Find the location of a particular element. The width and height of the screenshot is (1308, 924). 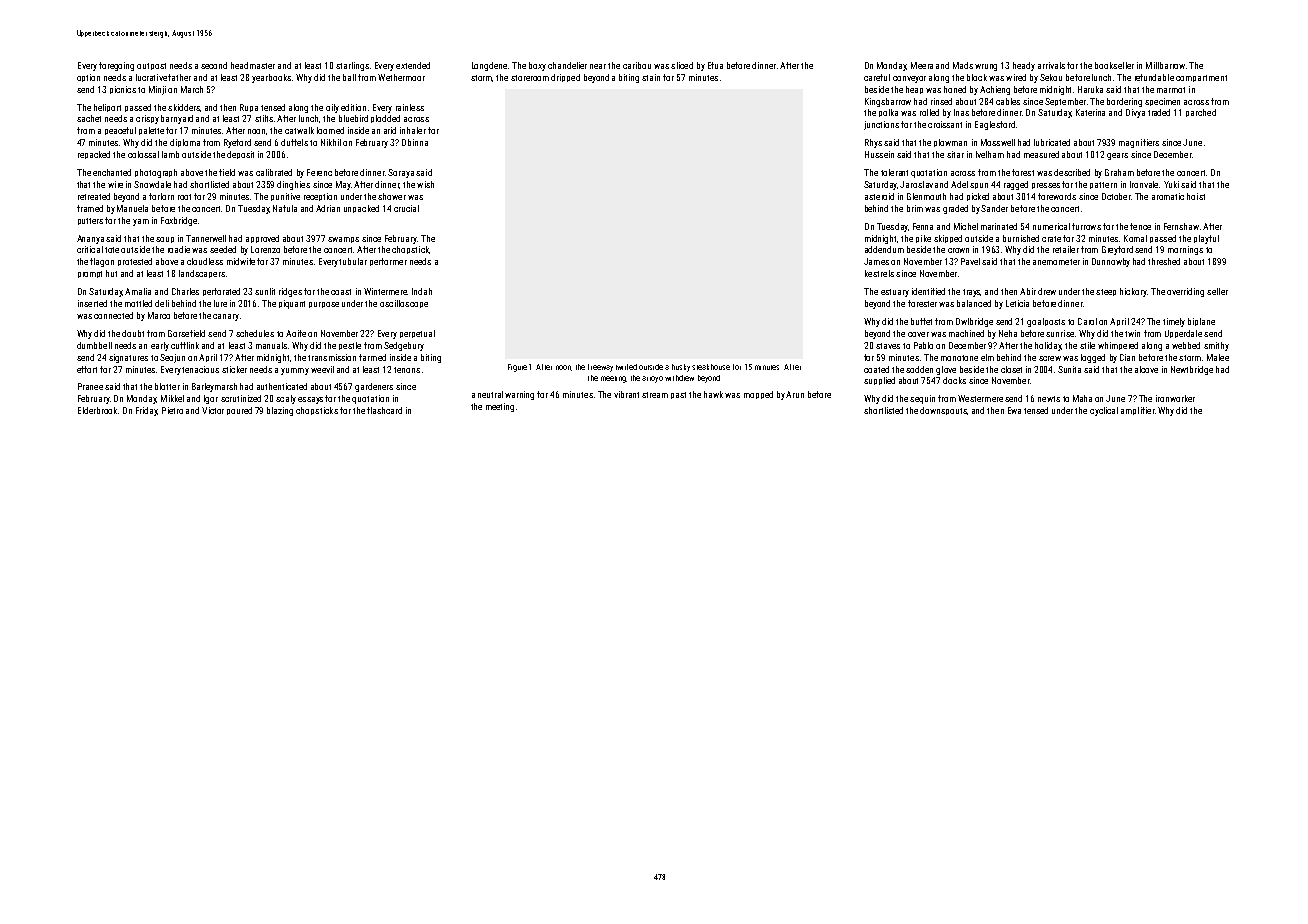

Minji is located at coordinates (157, 90).
